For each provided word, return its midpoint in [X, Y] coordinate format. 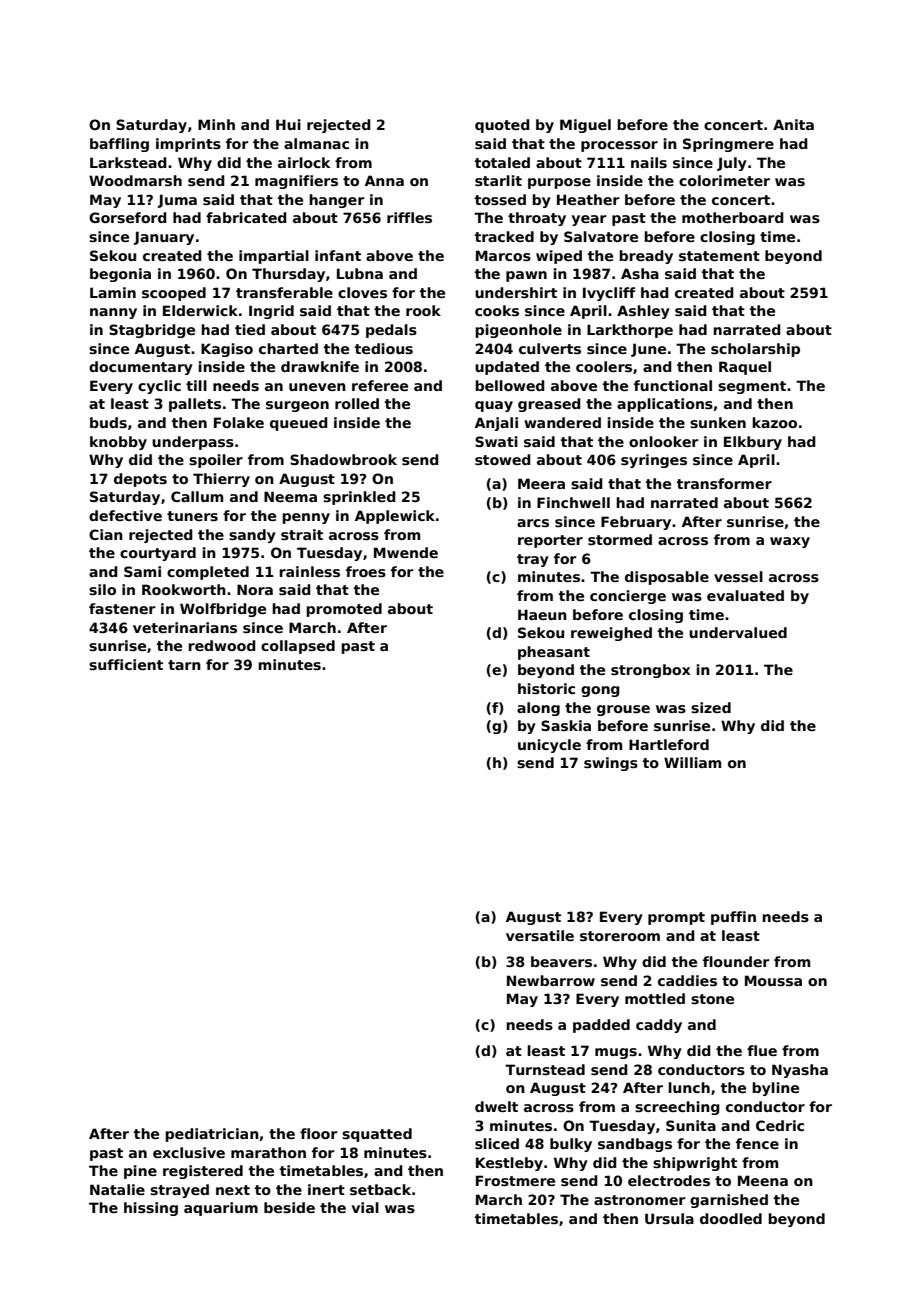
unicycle [549, 746]
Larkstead [128, 162]
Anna [384, 180]
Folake [239, 422]
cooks [497, 310]
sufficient [126, 664]
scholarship [755, 350]
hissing [151, 1209]
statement [719, 256]
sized [711, 707]
